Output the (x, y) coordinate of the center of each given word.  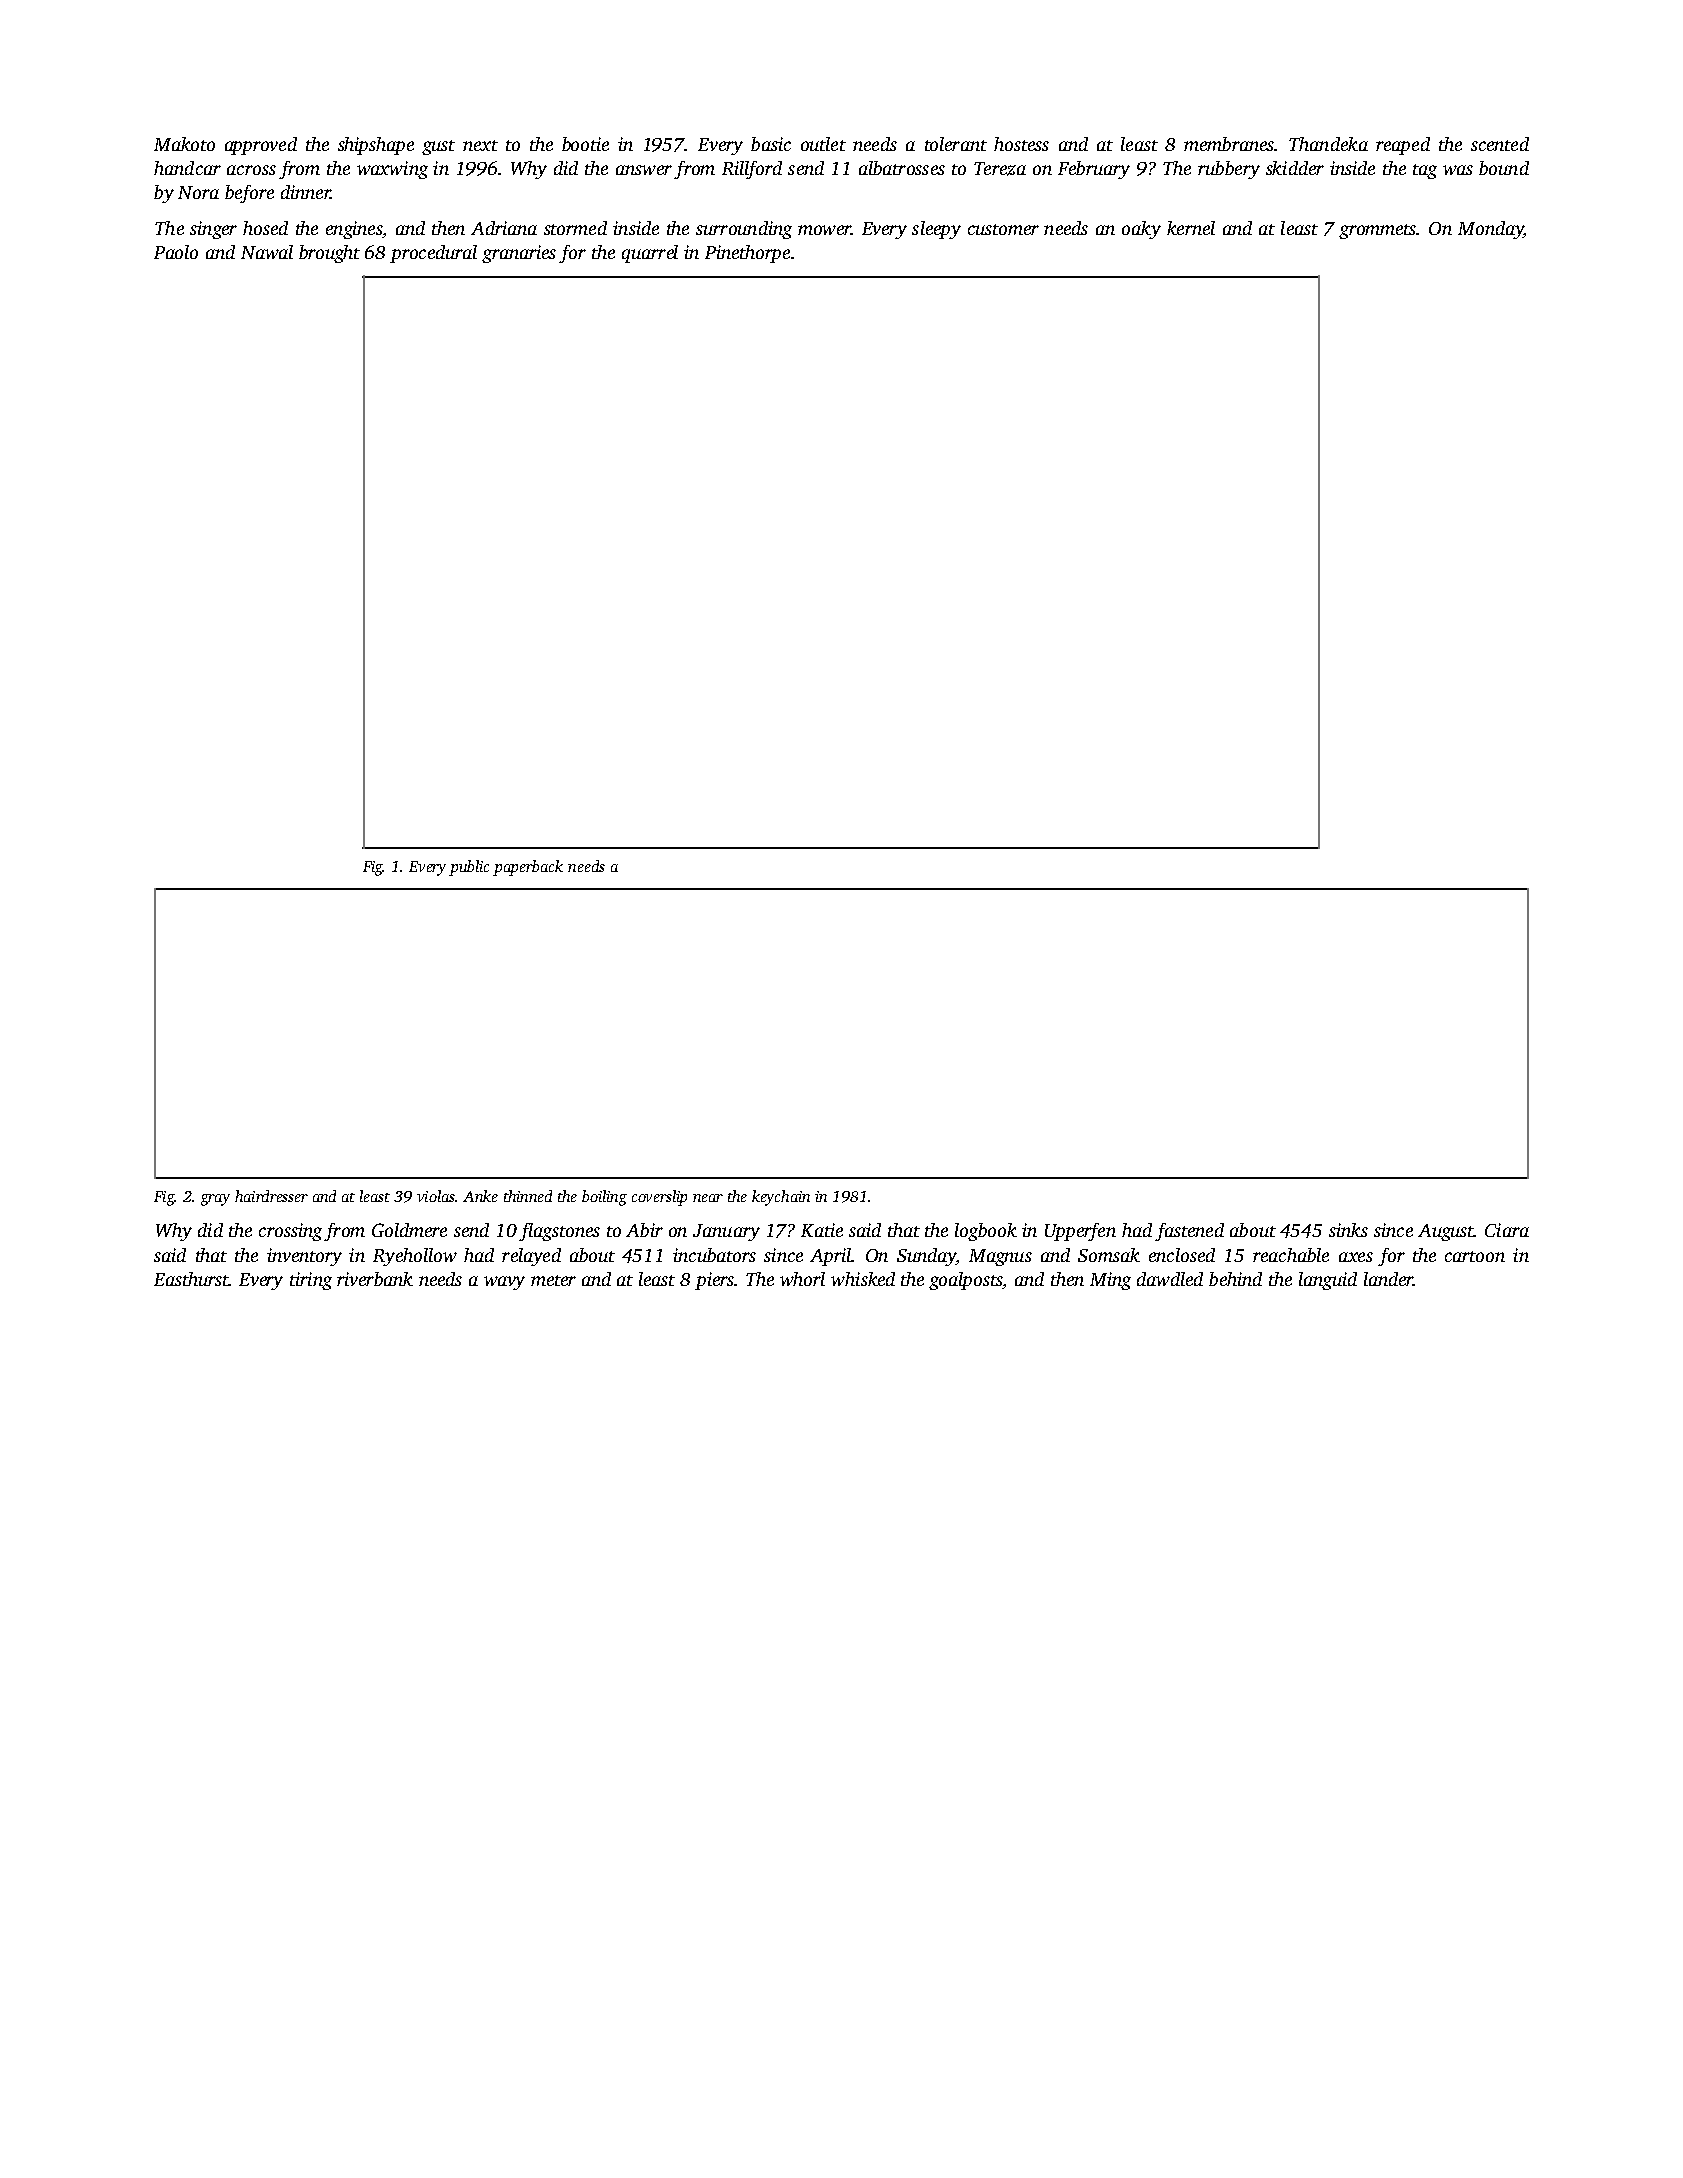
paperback (528, 868)
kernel (1191, 228)
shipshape (376, 146)
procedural (433, 254)
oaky (1141, 230)
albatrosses (902, 168)
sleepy (936, 230)
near (708, 1198)
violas (436, 1196)
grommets (1377, 231)
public (469, 868)
